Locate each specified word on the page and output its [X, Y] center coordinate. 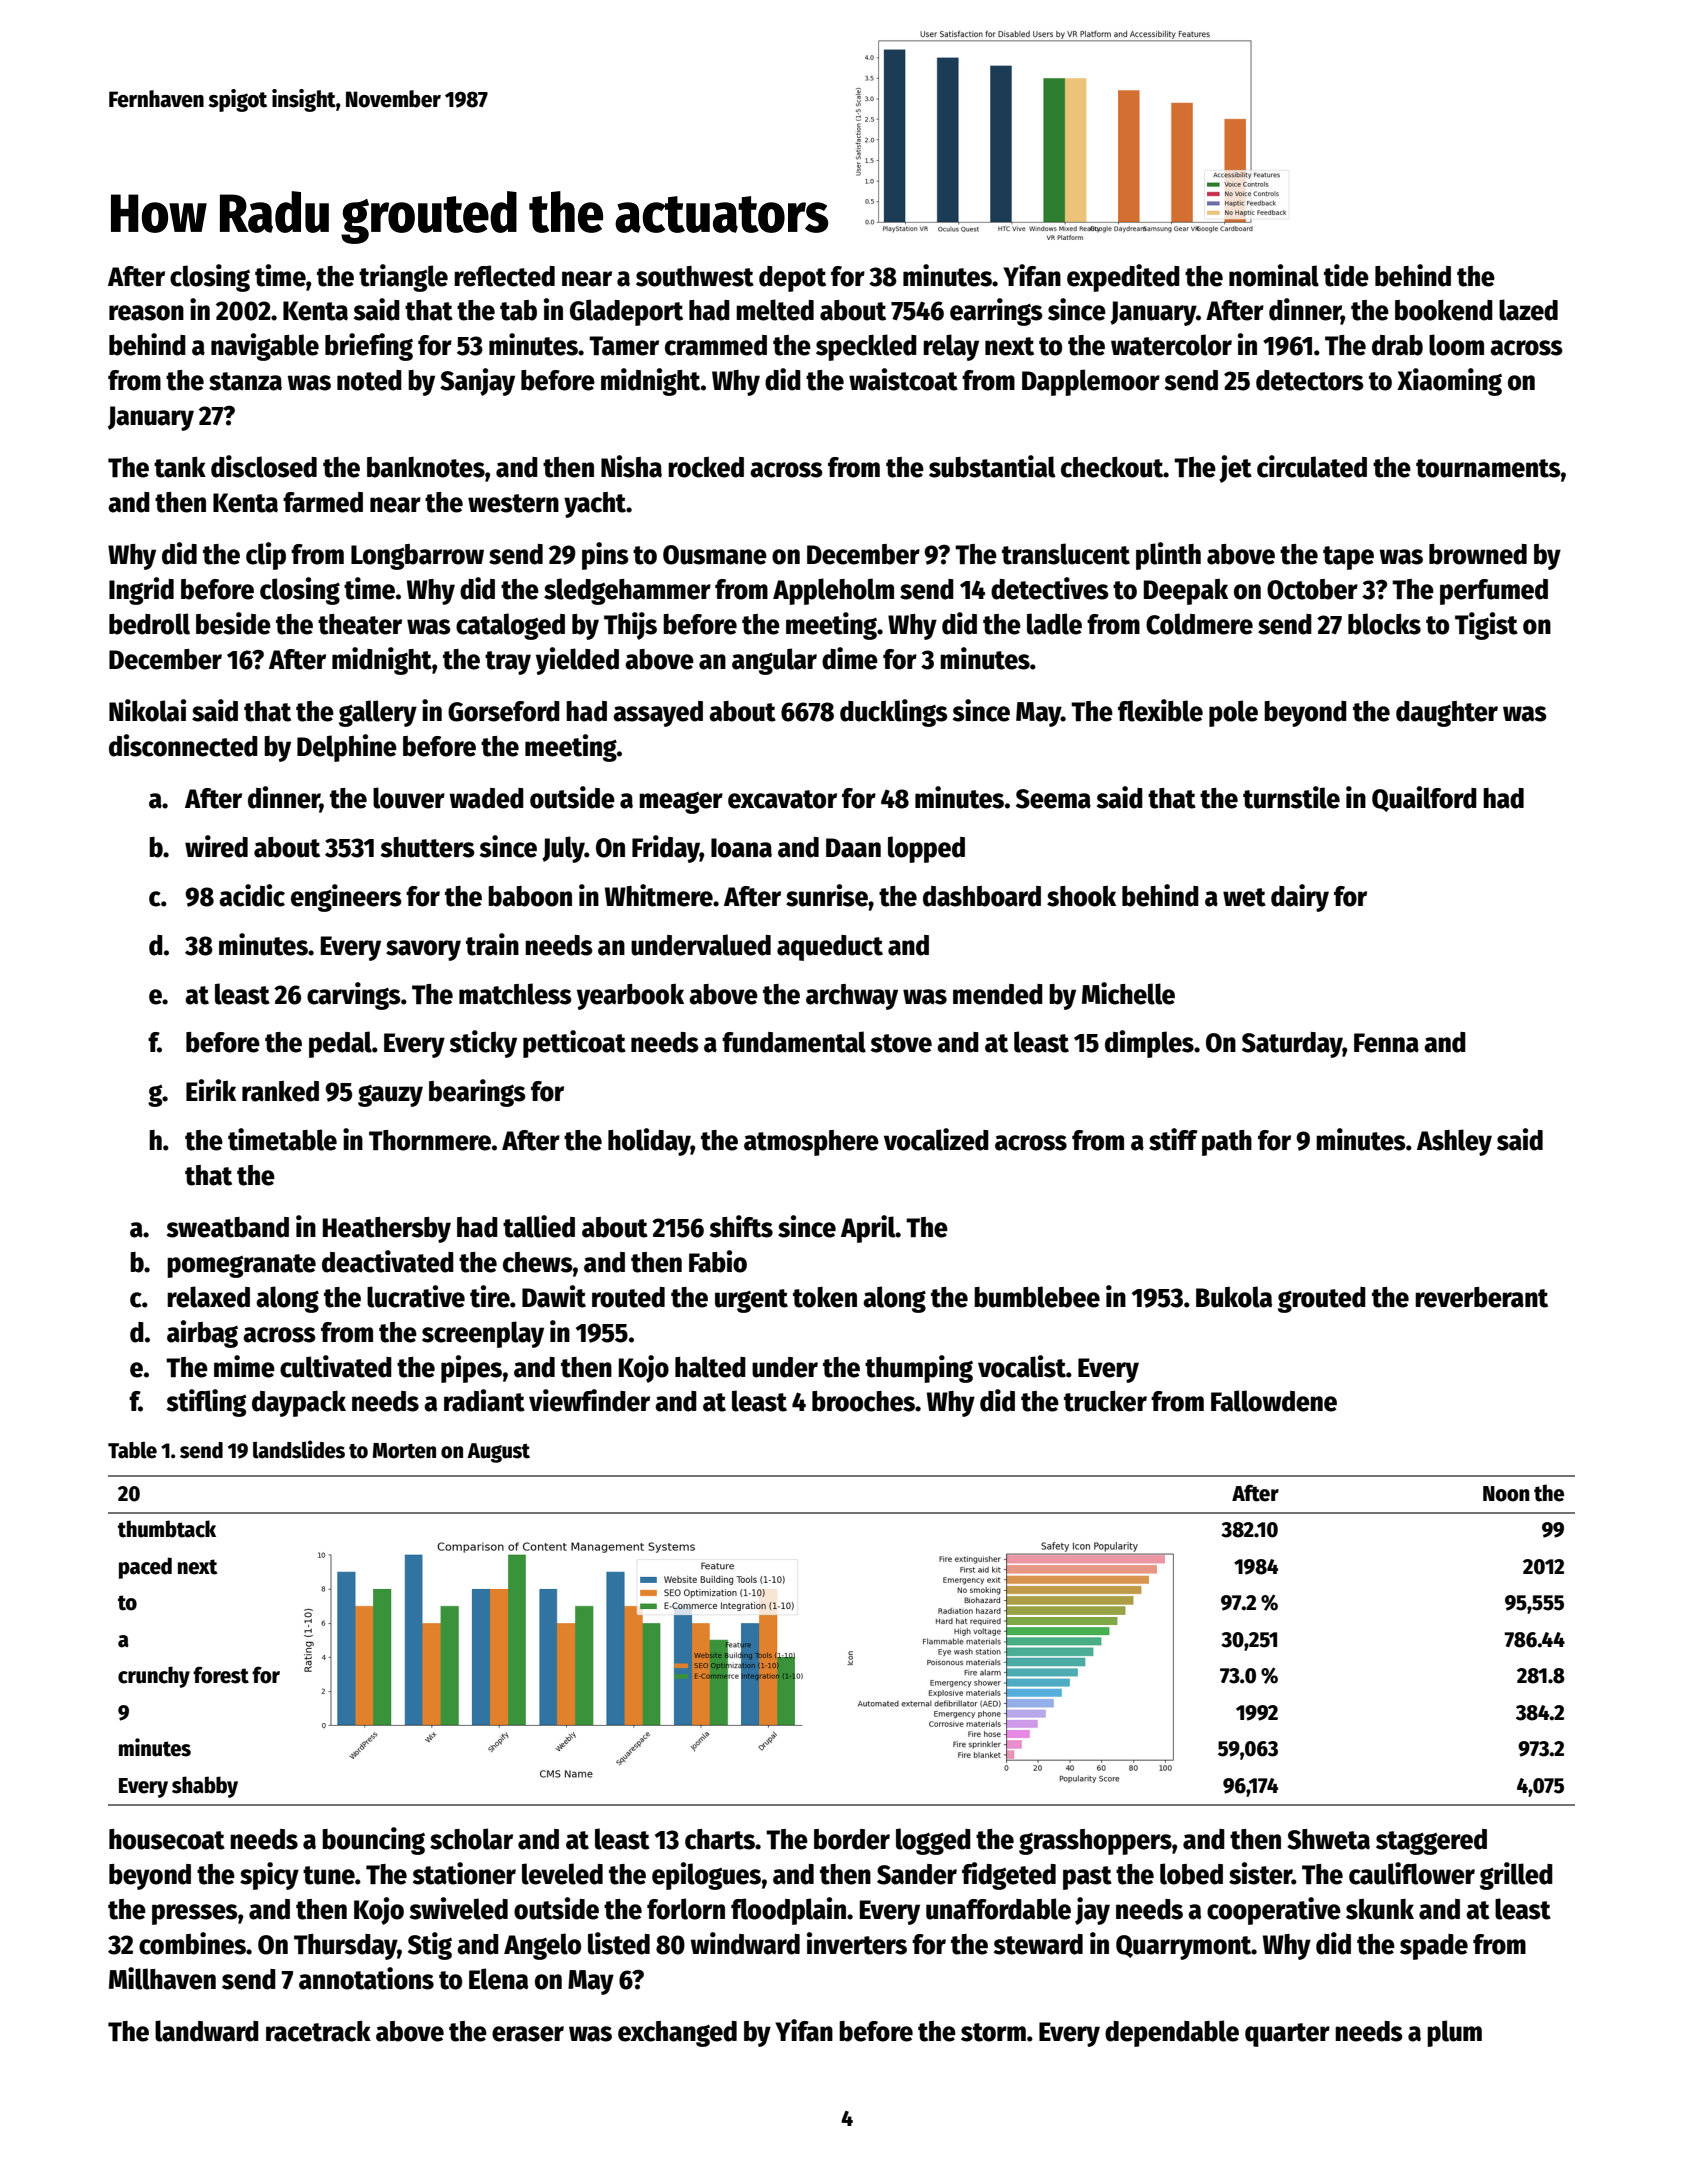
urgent [751, 1301]
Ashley [1454, 1142]
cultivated [336, 1366]
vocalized [936, 1139]
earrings [996, 312]
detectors [1310, 380]
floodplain [788, 1911]
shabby [205, 1787]
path [1227, 1143]
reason [146, 313]
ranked [280, 1091]
